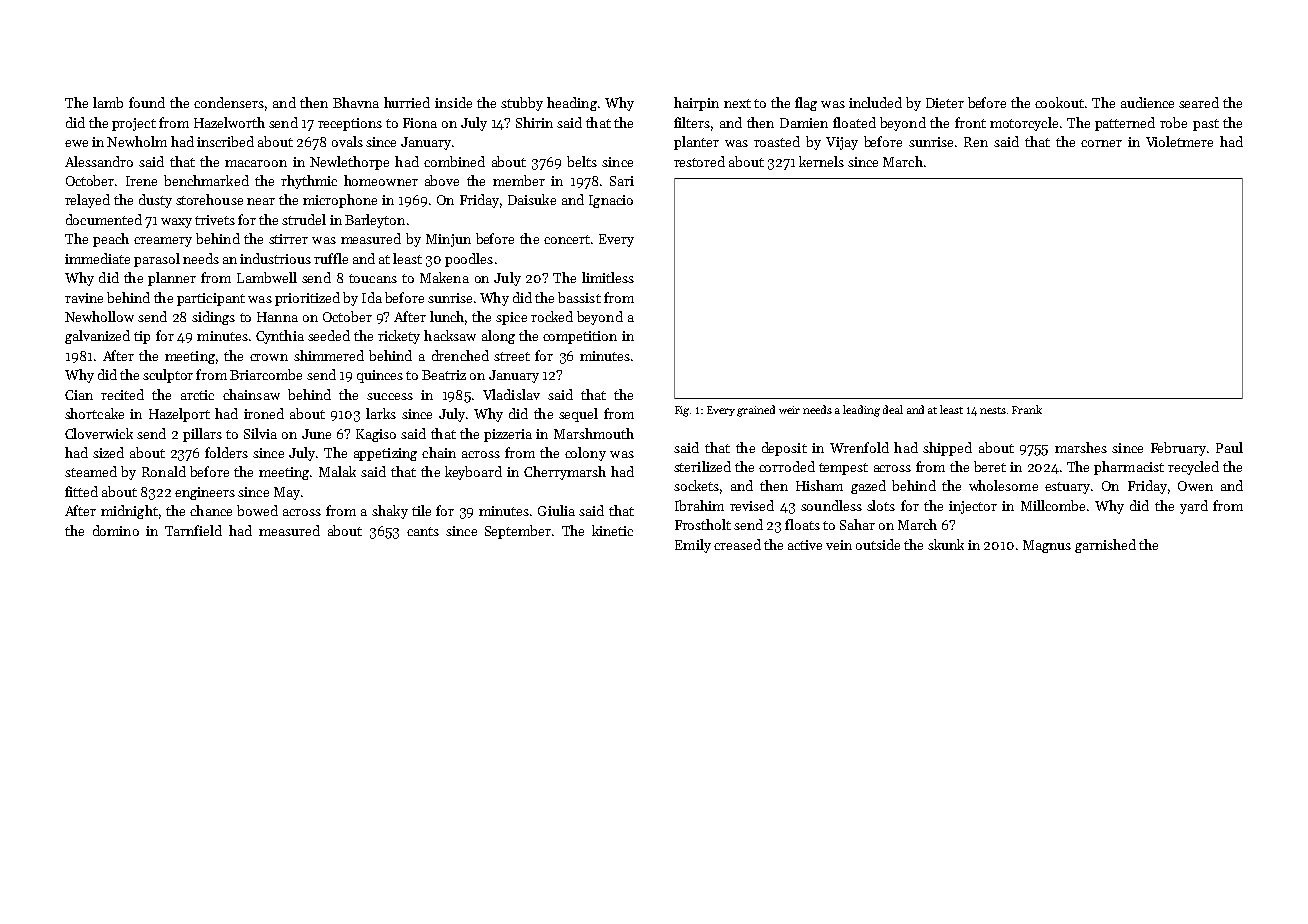  Describe the element at coordinates (79, 395) in the image. I see `Cian` at that location.
